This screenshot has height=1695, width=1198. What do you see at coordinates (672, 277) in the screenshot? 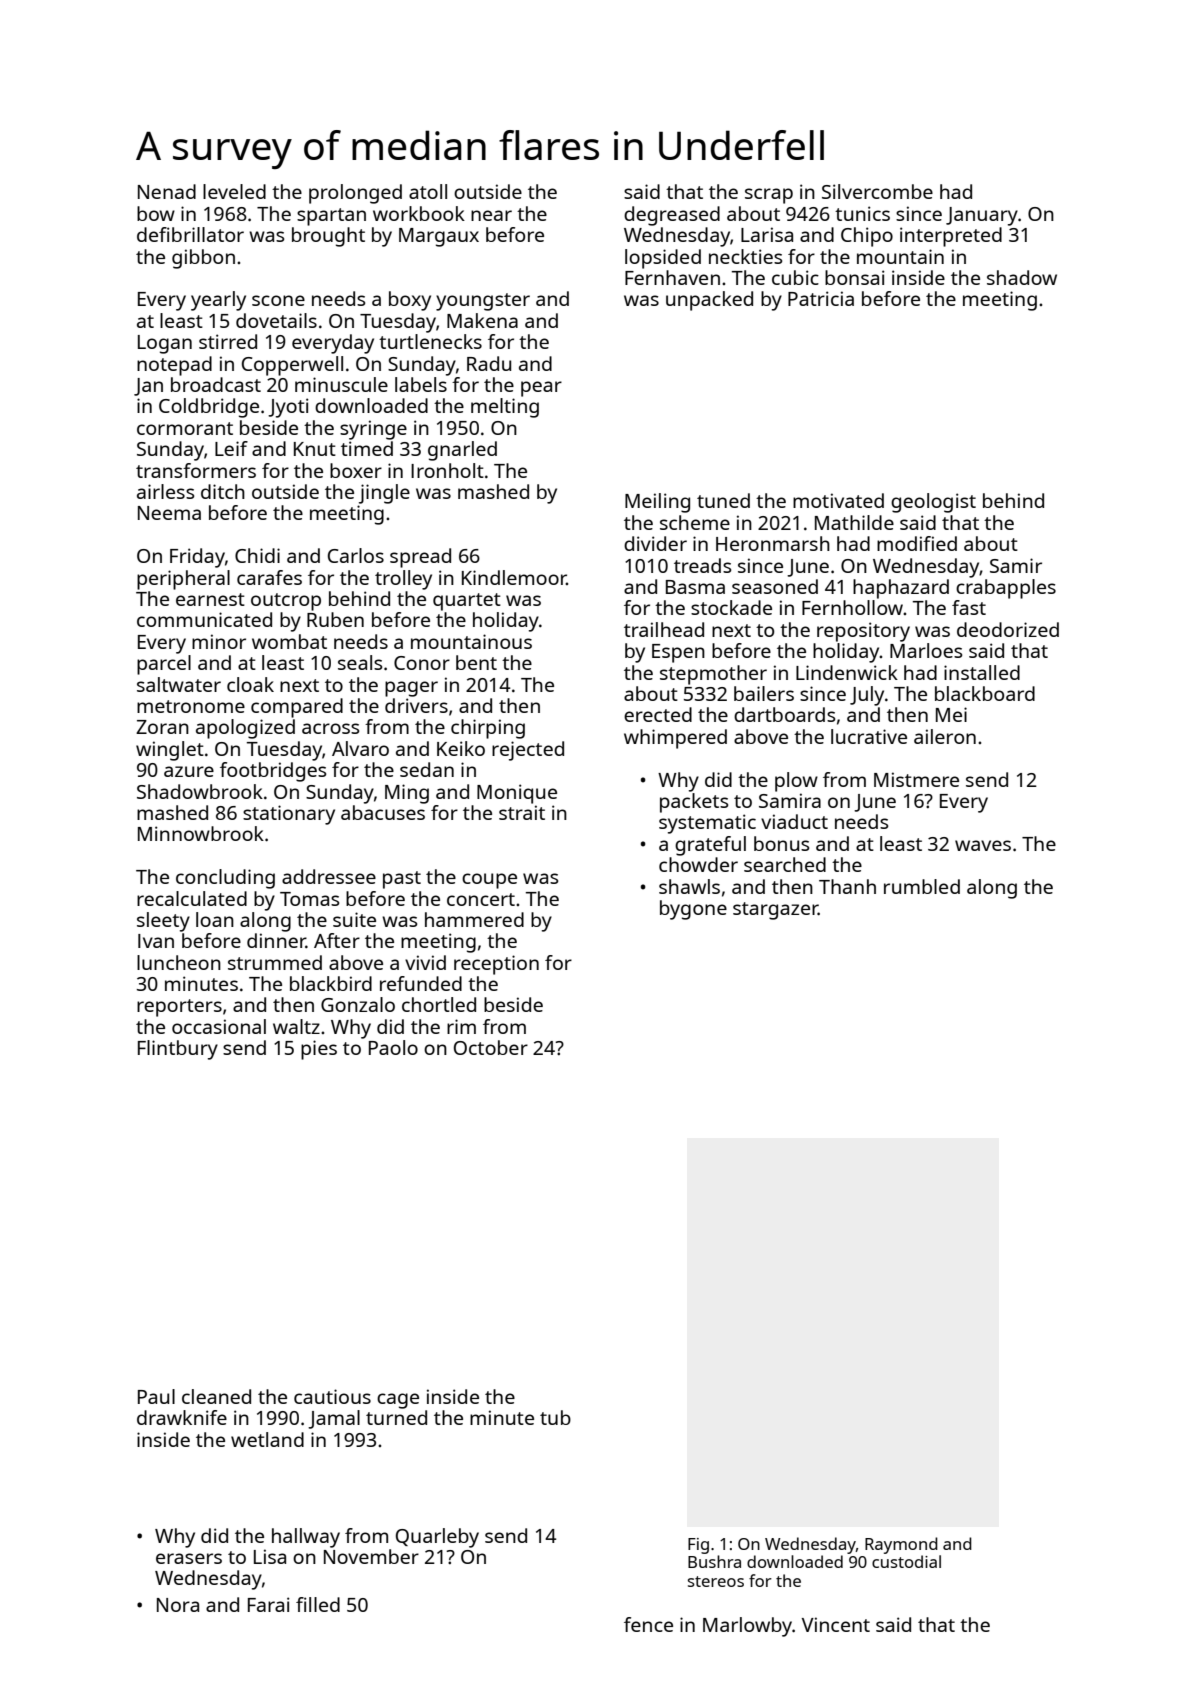
I see `Fernhaven` at bounding box center [672, 277].
